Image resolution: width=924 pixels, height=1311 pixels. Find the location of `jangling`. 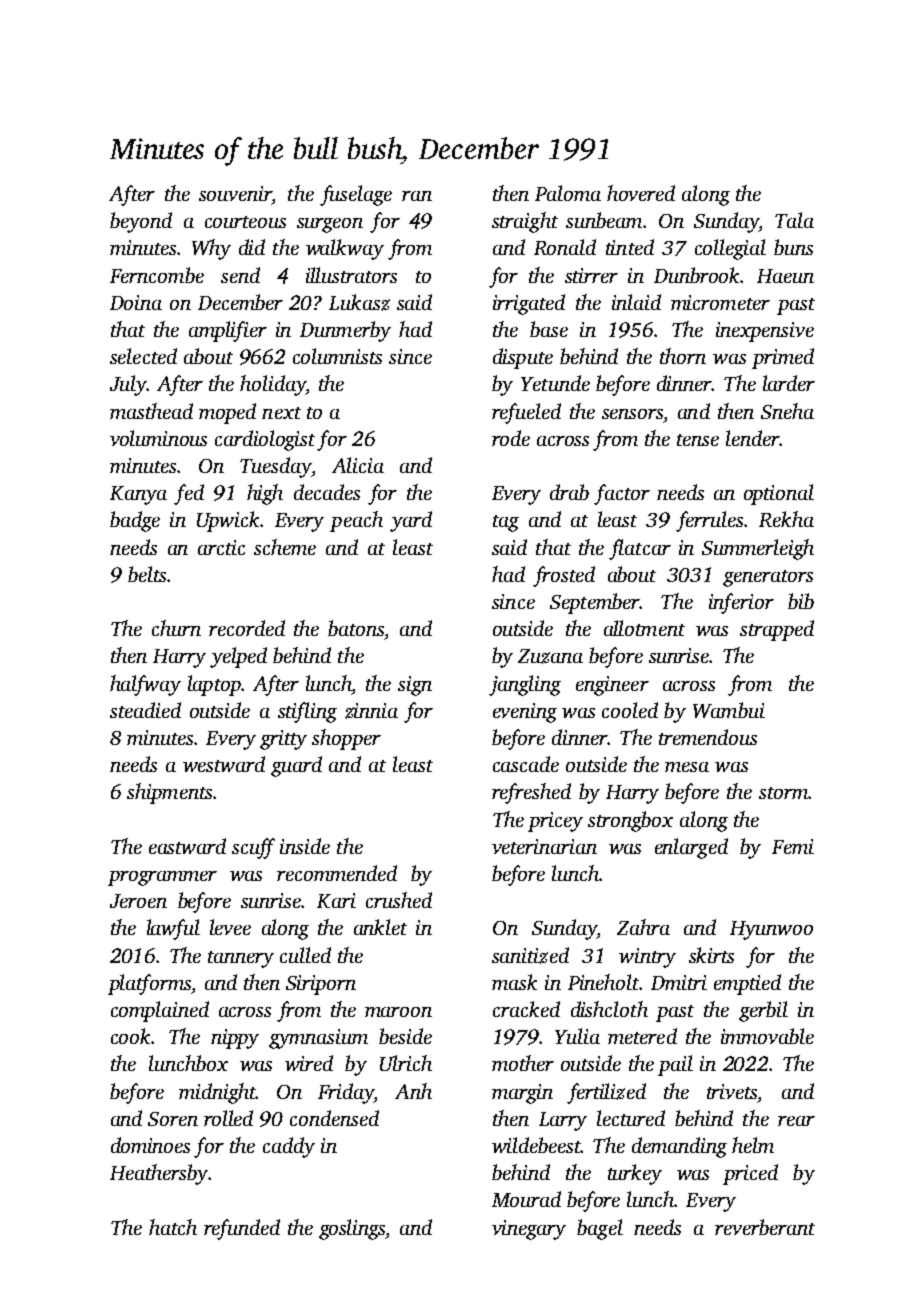

jangling is located at coordinates (525, 685).
